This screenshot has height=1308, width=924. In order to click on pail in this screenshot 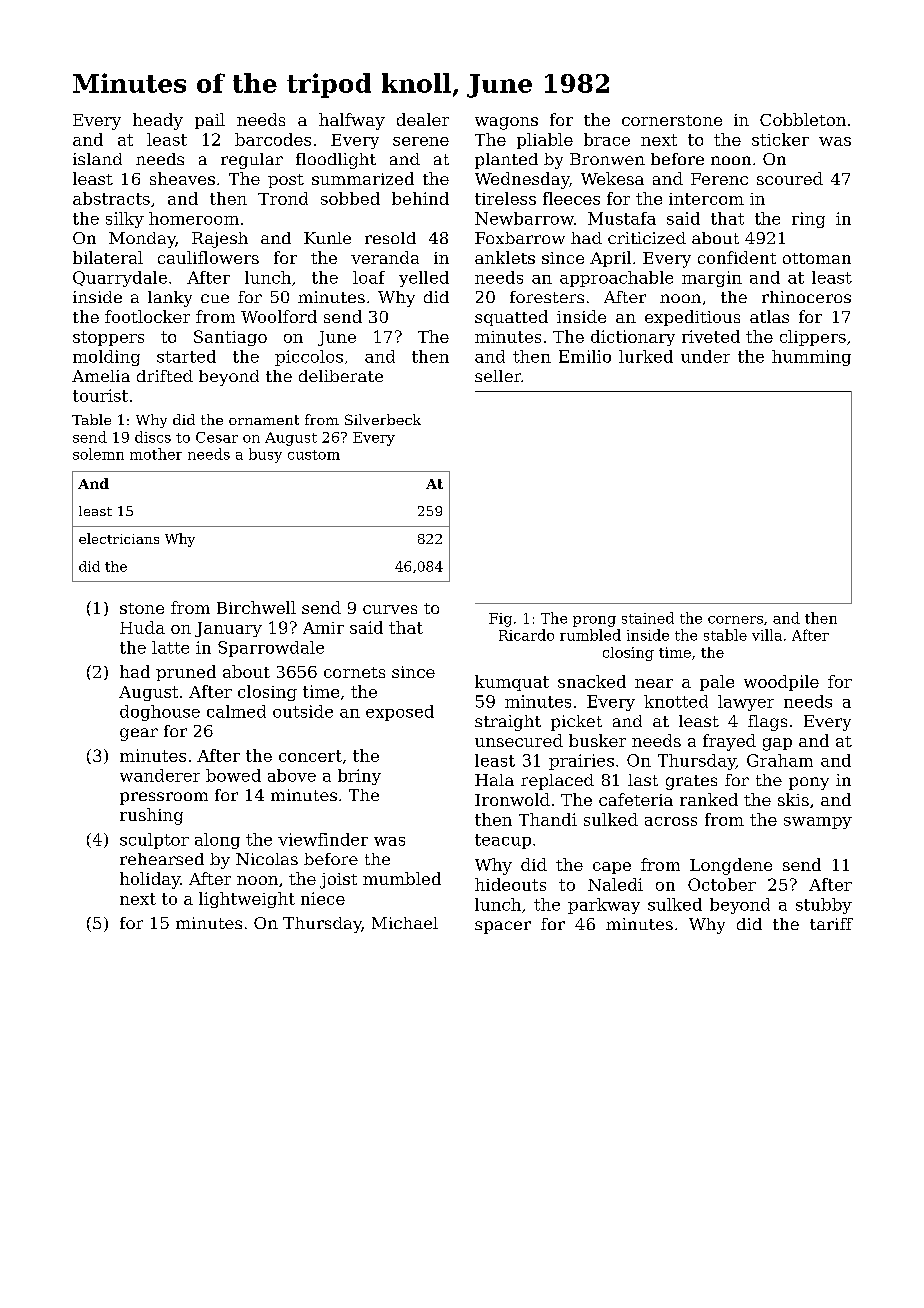, I will do `click(210, 121)`.
